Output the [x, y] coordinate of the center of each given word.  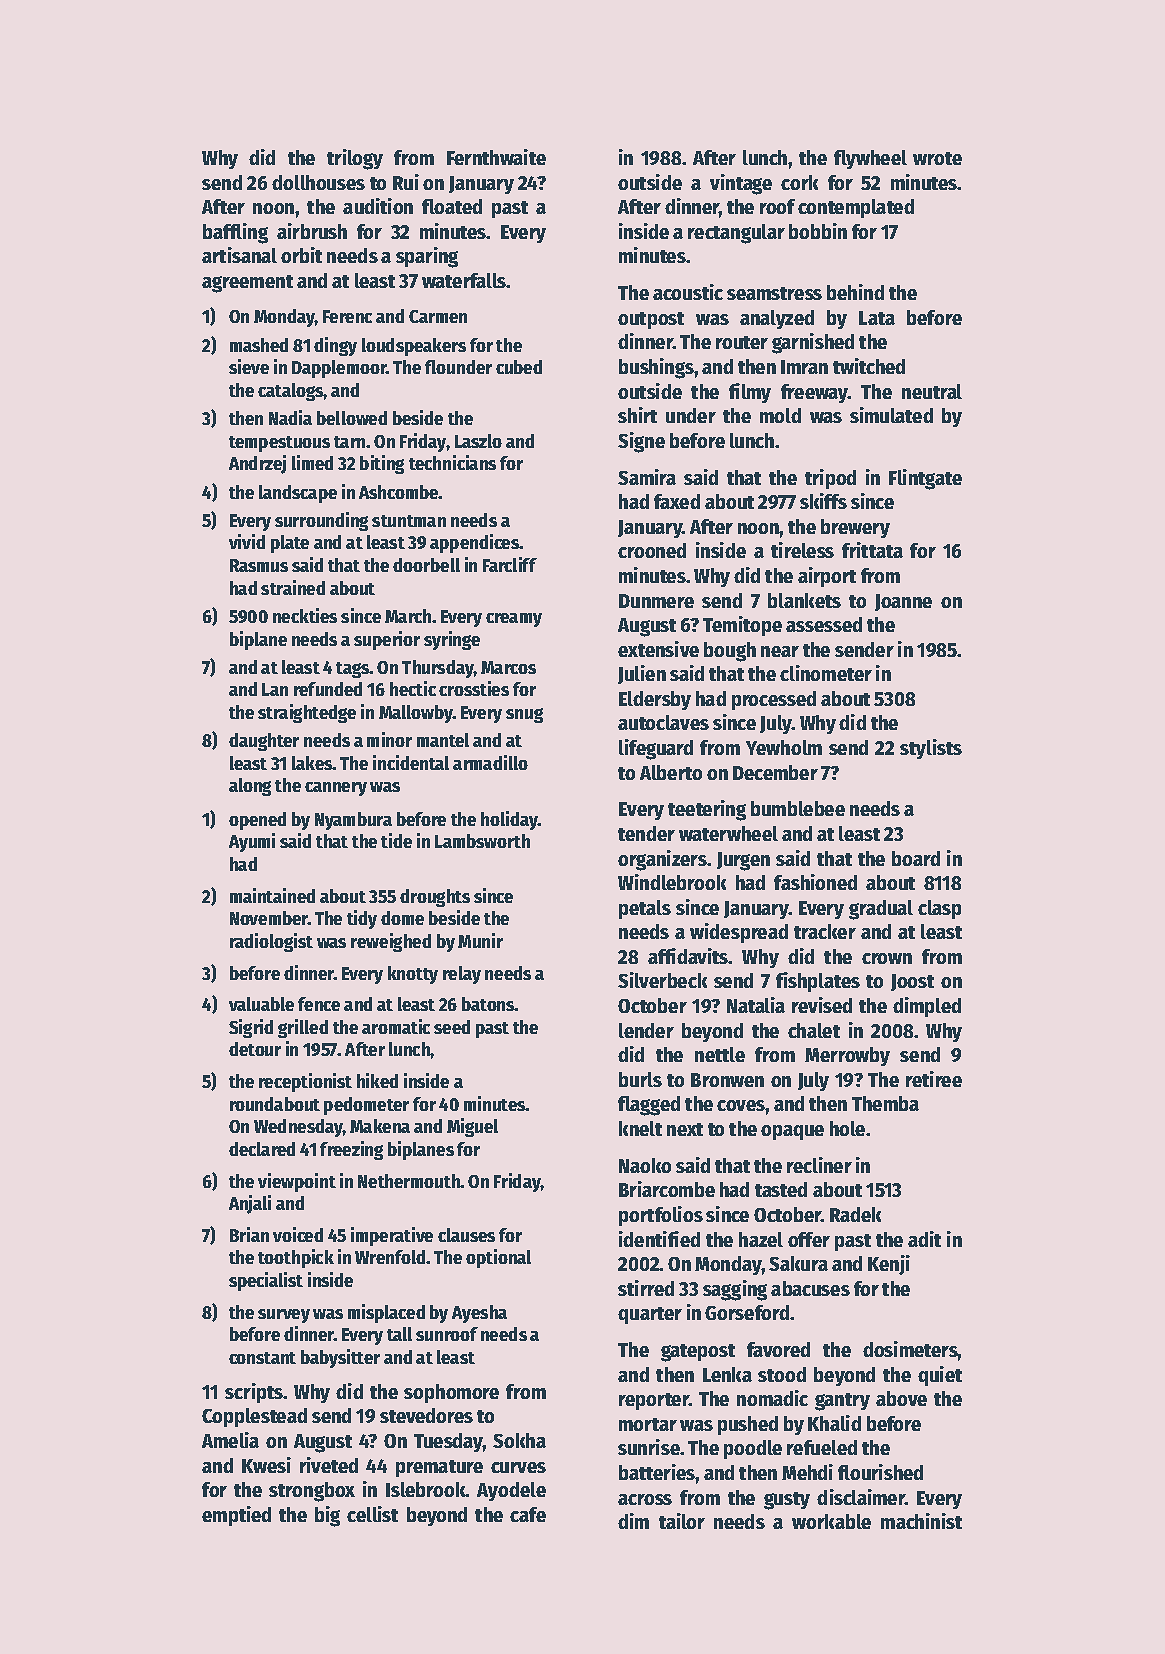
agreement [247, 284]
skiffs [823, 501]
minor [389, 739]
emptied [236, 1516]
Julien [642, 674]
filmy [750, 393]
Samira [647, 477]
